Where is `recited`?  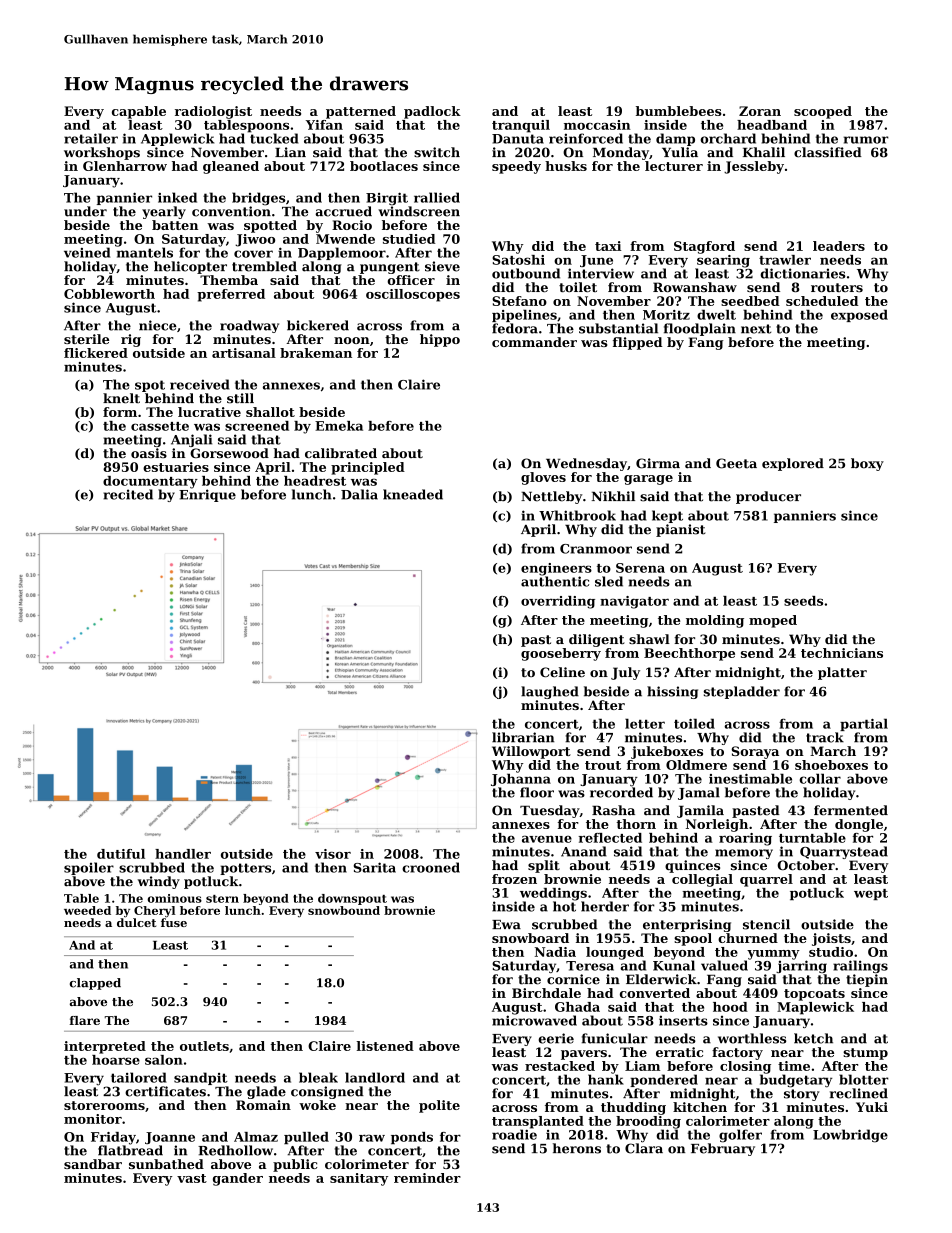
recited is located at coordinates (128, 494).
